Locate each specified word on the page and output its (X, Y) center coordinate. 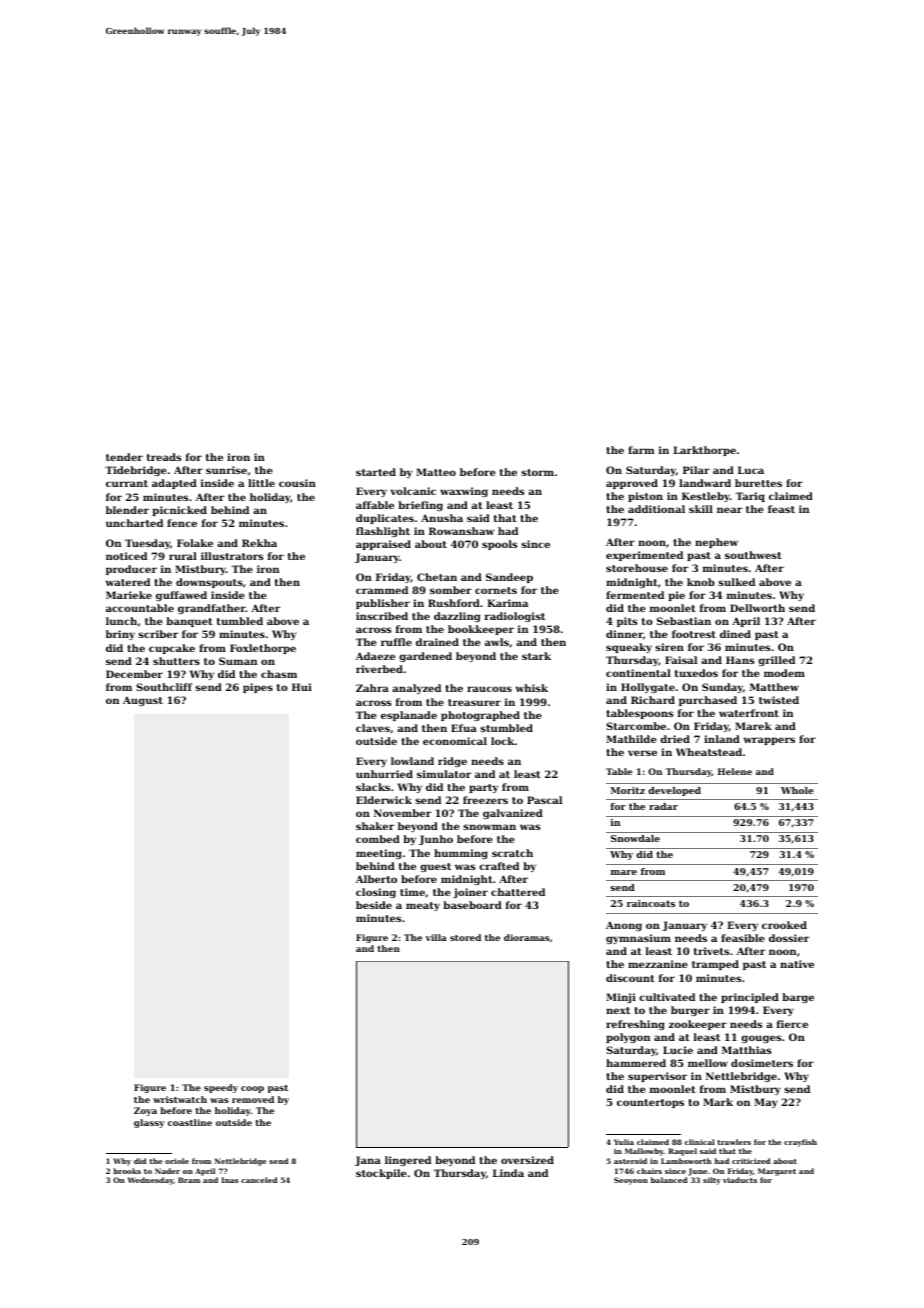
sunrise (226, 470)
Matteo (436, 472)
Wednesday (150, 1181)
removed (253, 1099)
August (143, 701)
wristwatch (180, 1099)
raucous (489, 689)
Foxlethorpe (263, 649)
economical (455, 741)
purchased (708, 701)
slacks (373, 787)
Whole (797, 790)
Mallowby (644, 1152)
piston (645, 497)
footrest (694, 634)
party (483, 788)
